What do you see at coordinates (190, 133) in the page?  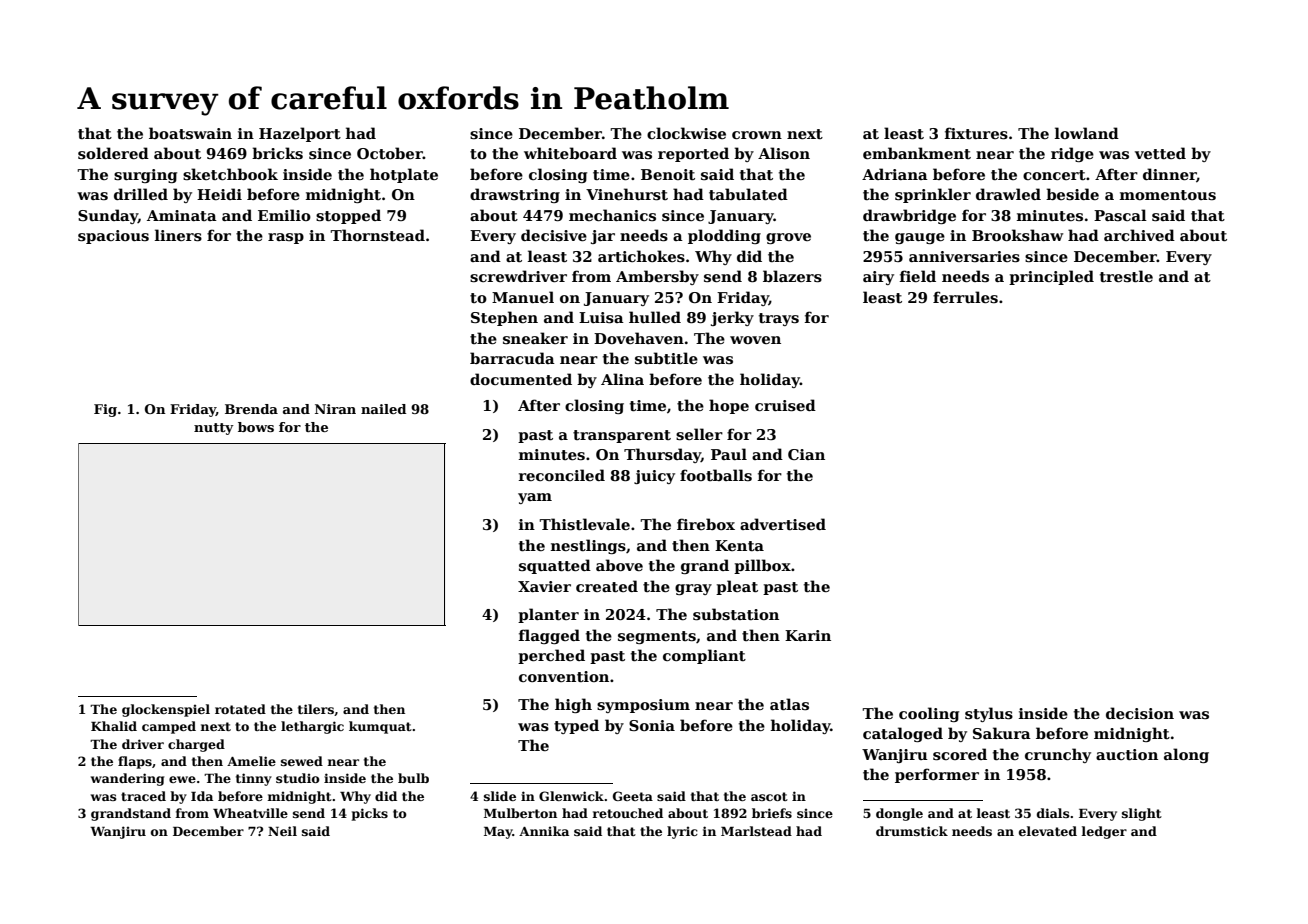 I see `boatswain` at bounding box center [190, 133].
